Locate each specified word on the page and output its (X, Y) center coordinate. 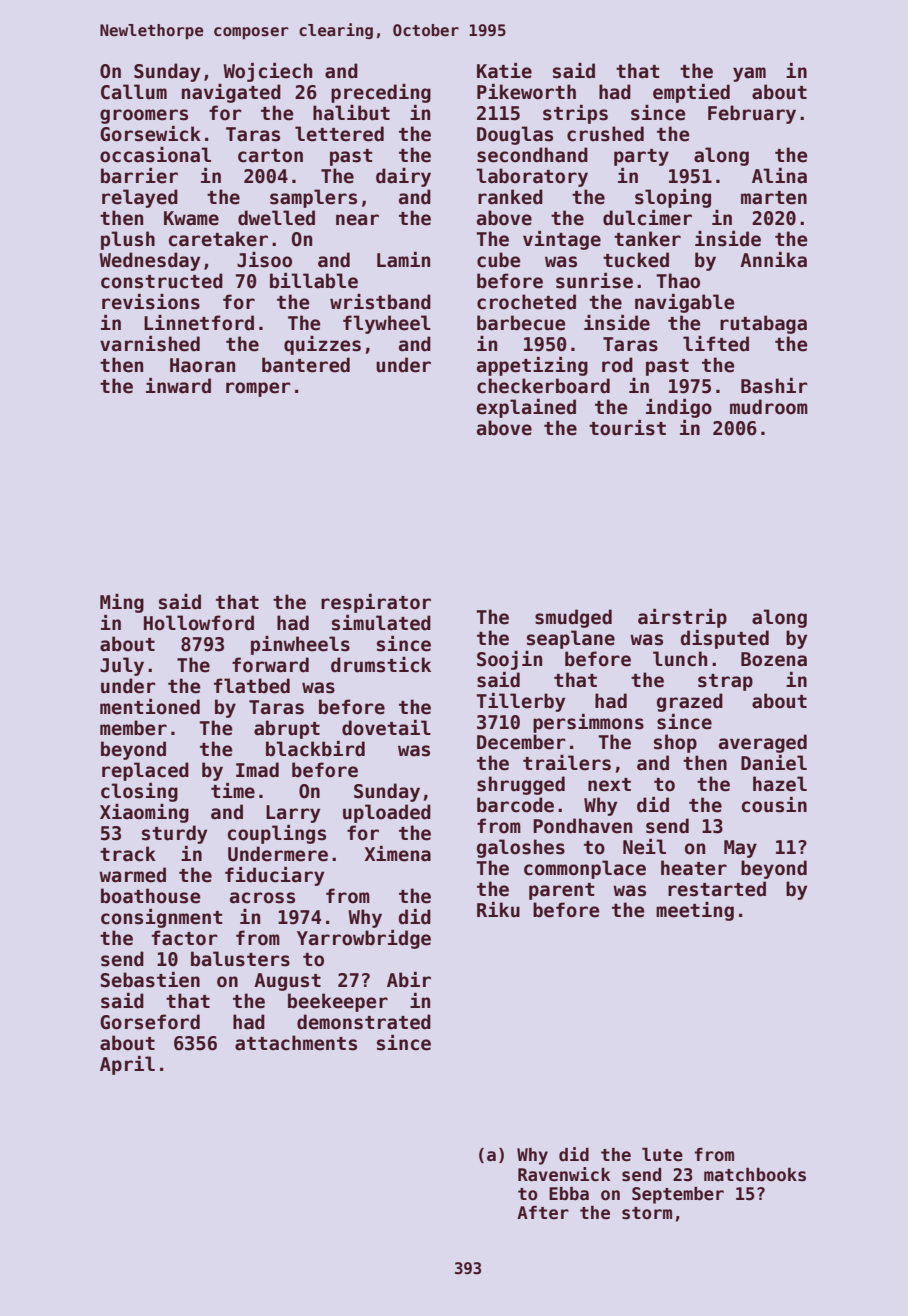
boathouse (150, 896)
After (543, 1213)
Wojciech (267, 72)
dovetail (386, 728)
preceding (381, 93)
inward (178, 386)
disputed (724, 639)
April (127, 1065)
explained (526, 408)
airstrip (682, 618)
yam (749, 74)
